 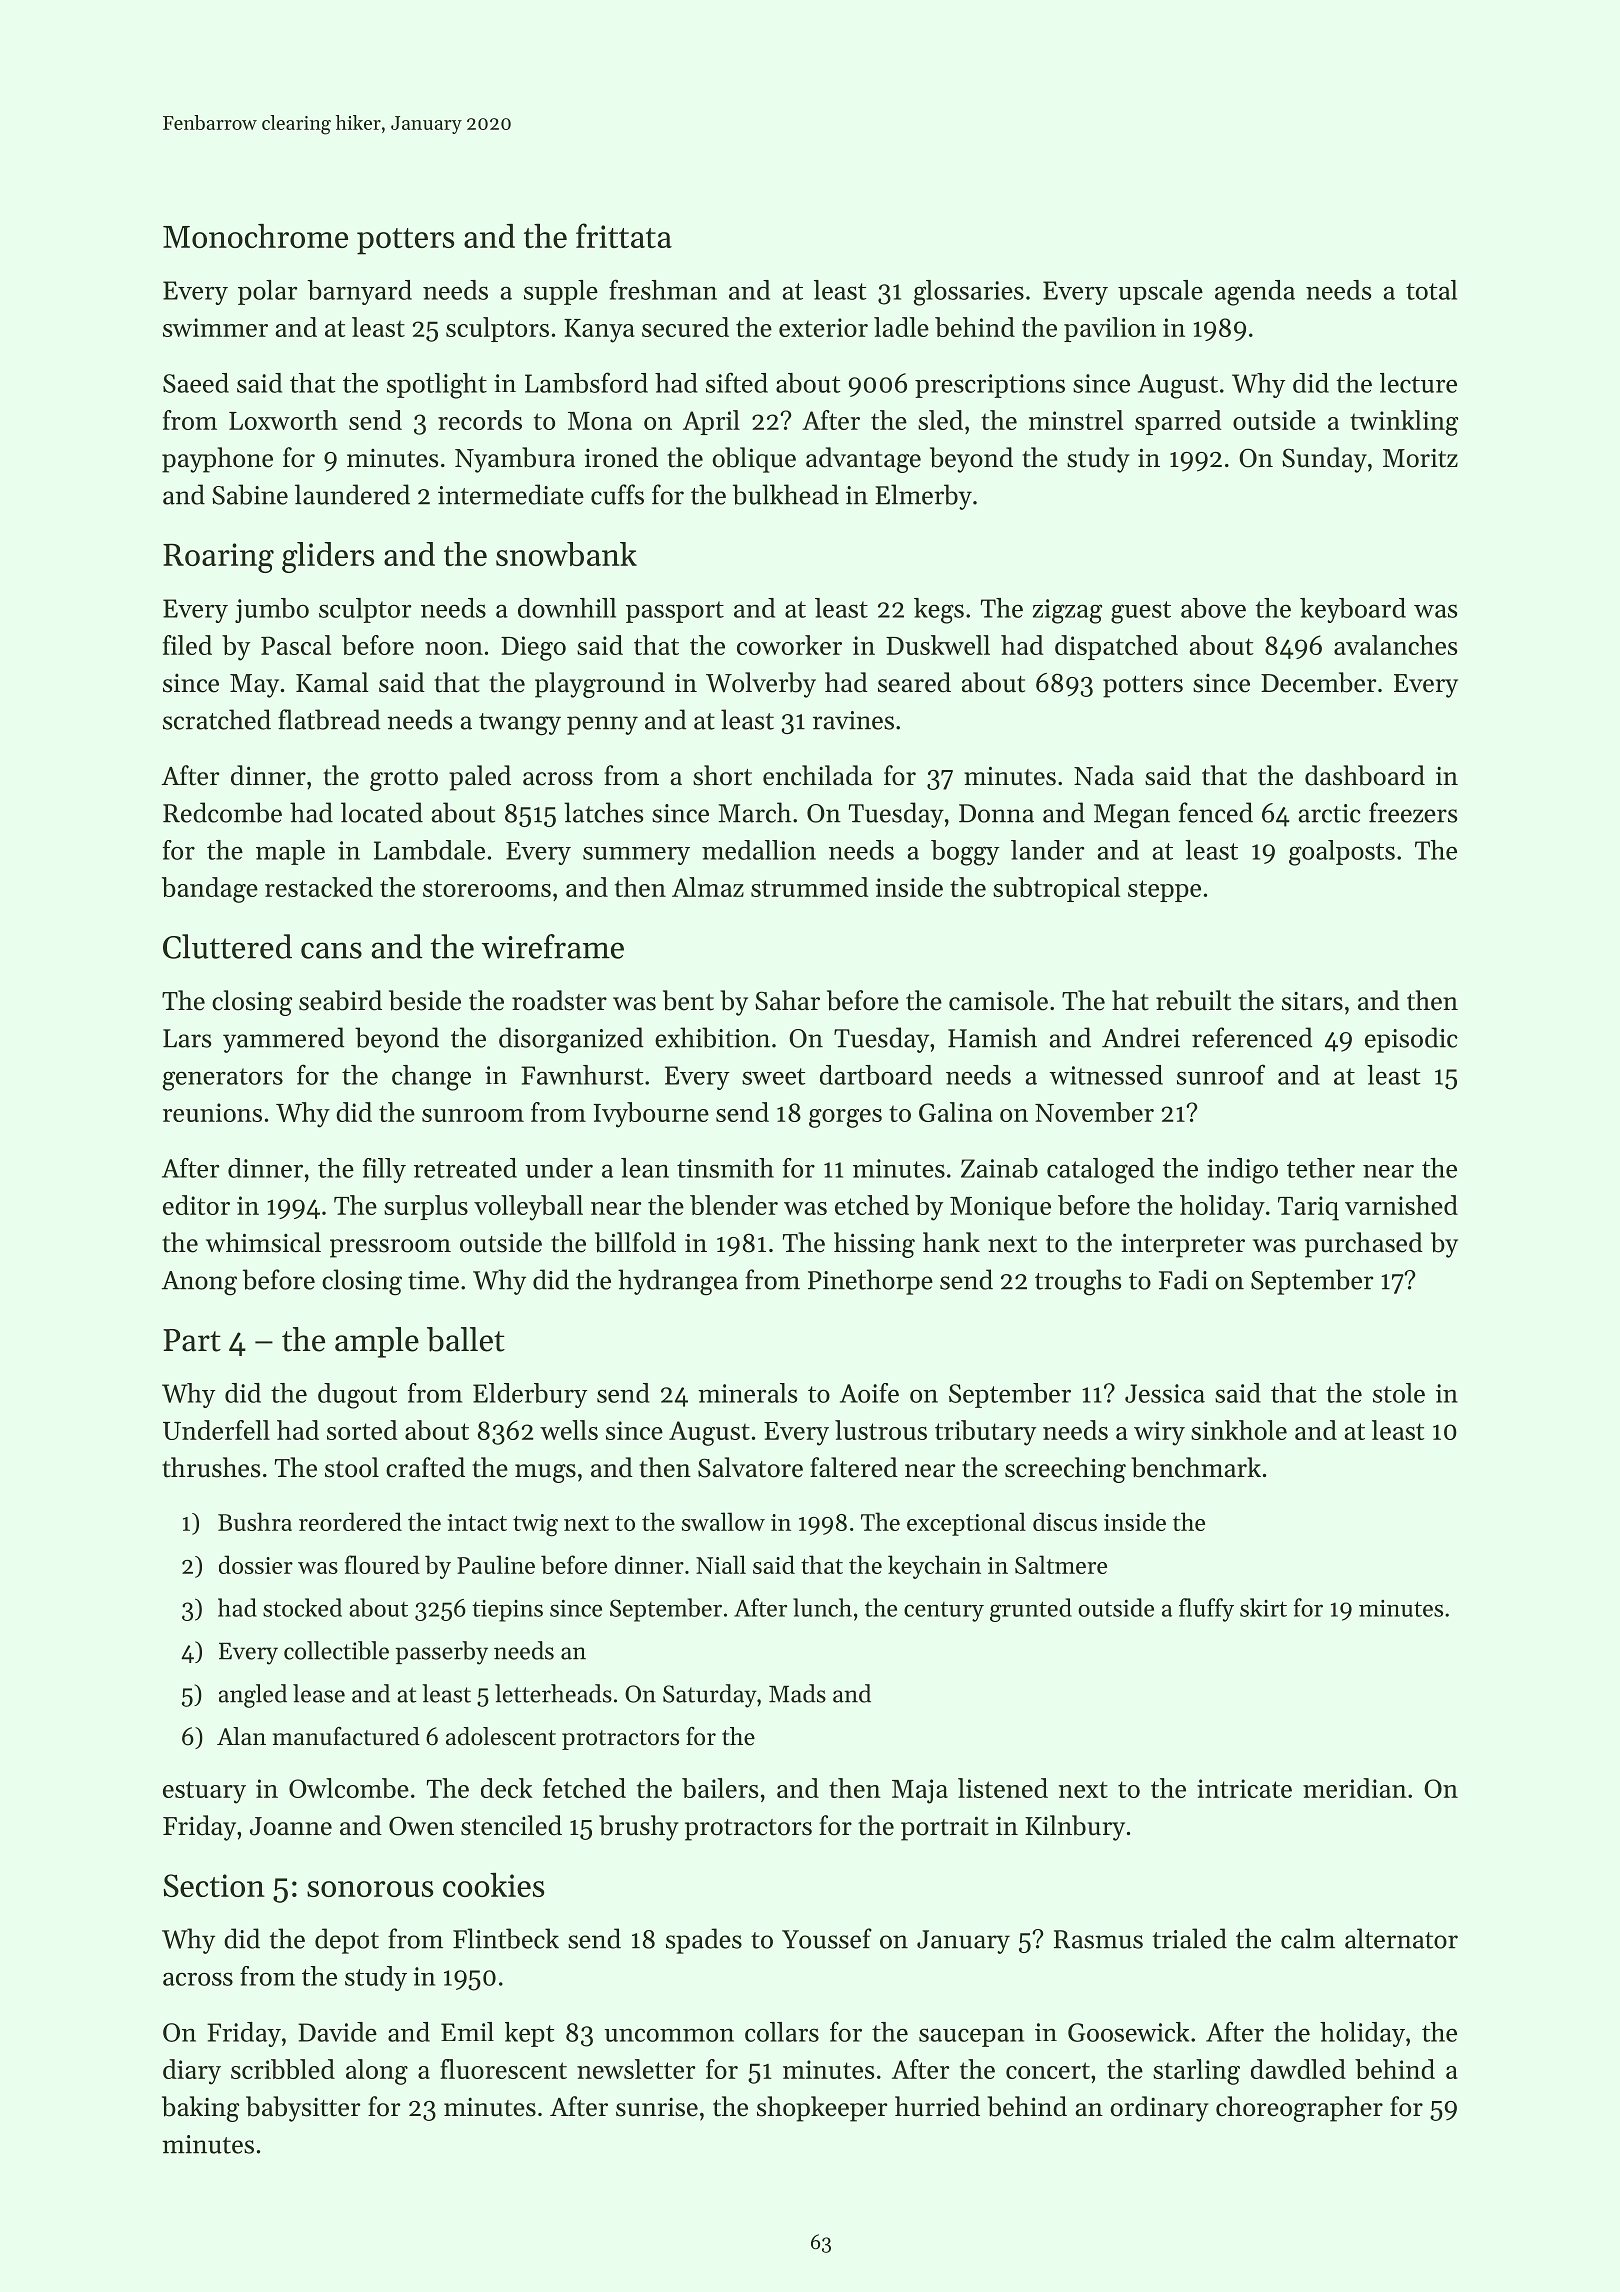 What do you see at coordinates (336, 1650) in the page?
I see `collectible` at bounding box center [336, 1650].
